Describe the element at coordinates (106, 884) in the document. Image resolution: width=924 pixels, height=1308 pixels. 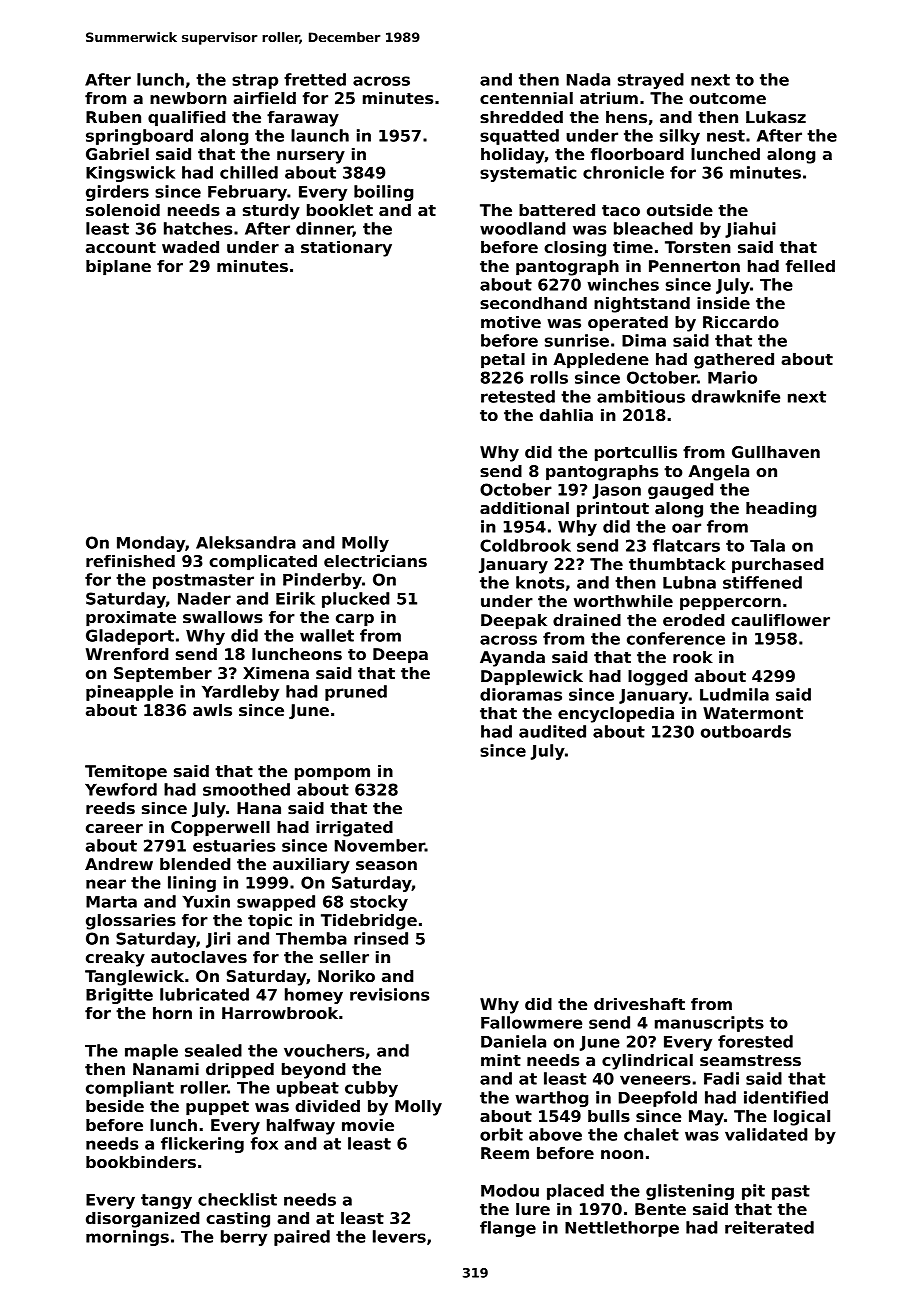
I see `near` at that location.
